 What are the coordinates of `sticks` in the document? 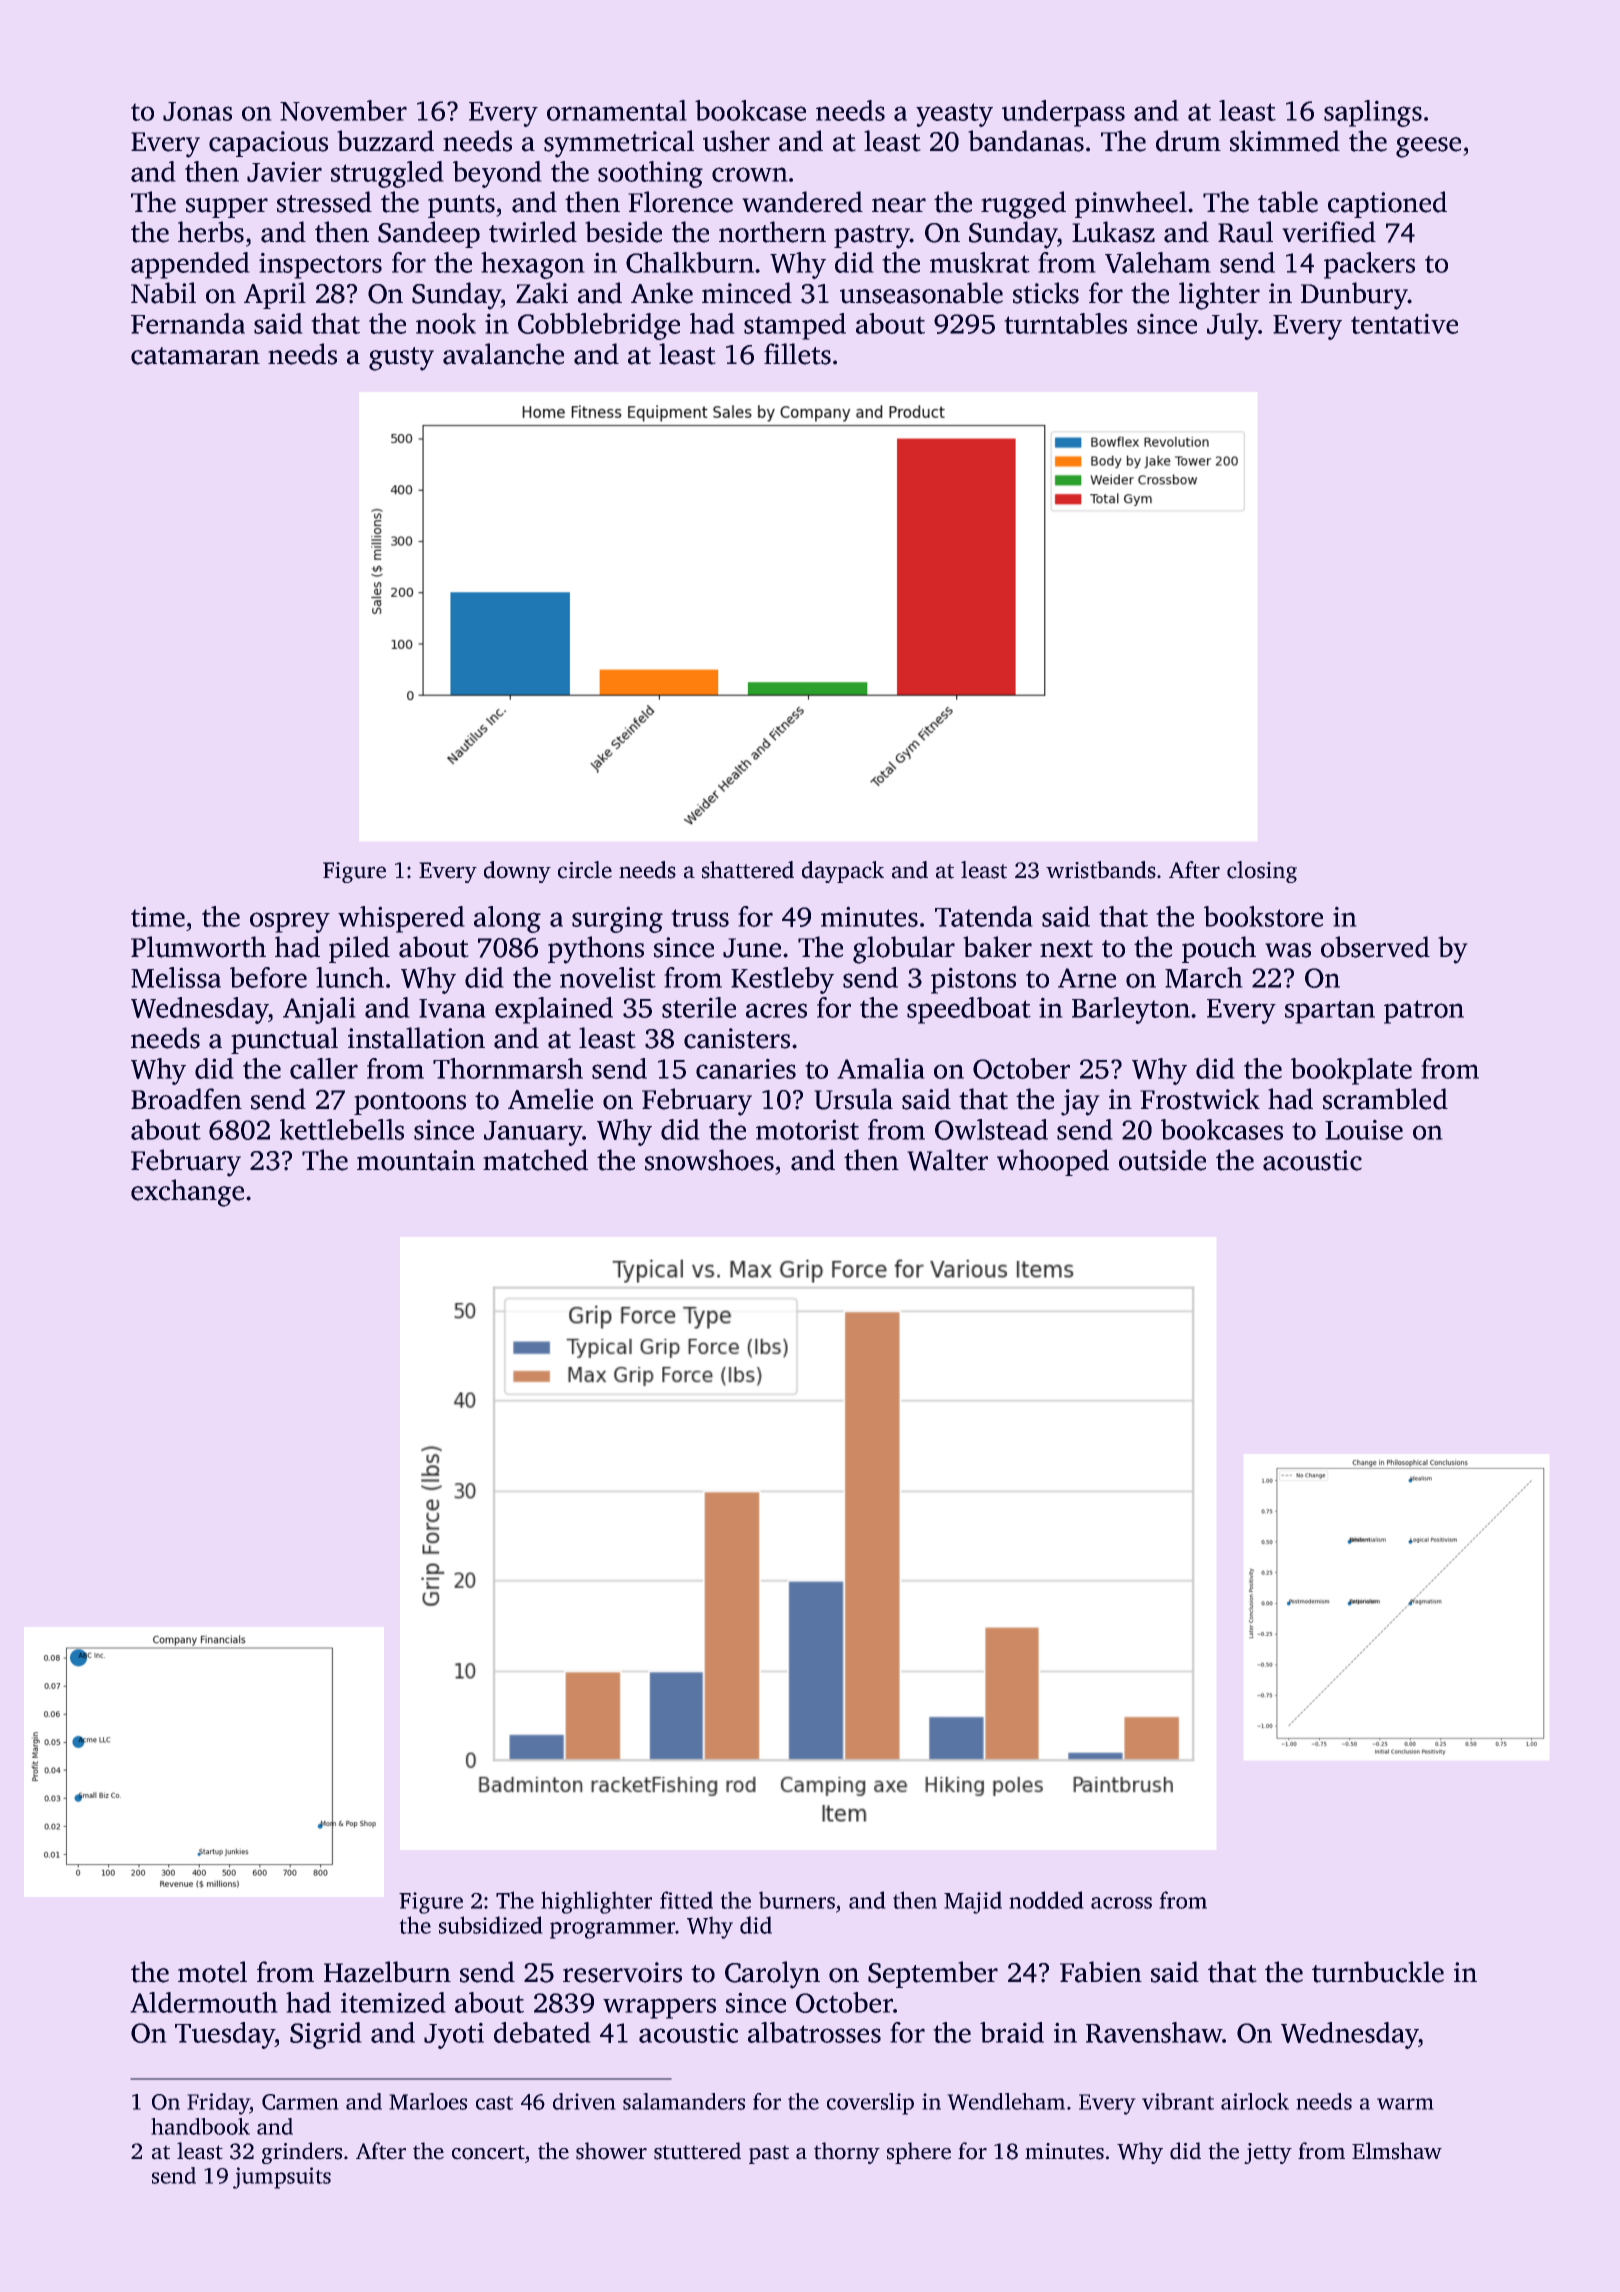 It's located at (1046, 293).
